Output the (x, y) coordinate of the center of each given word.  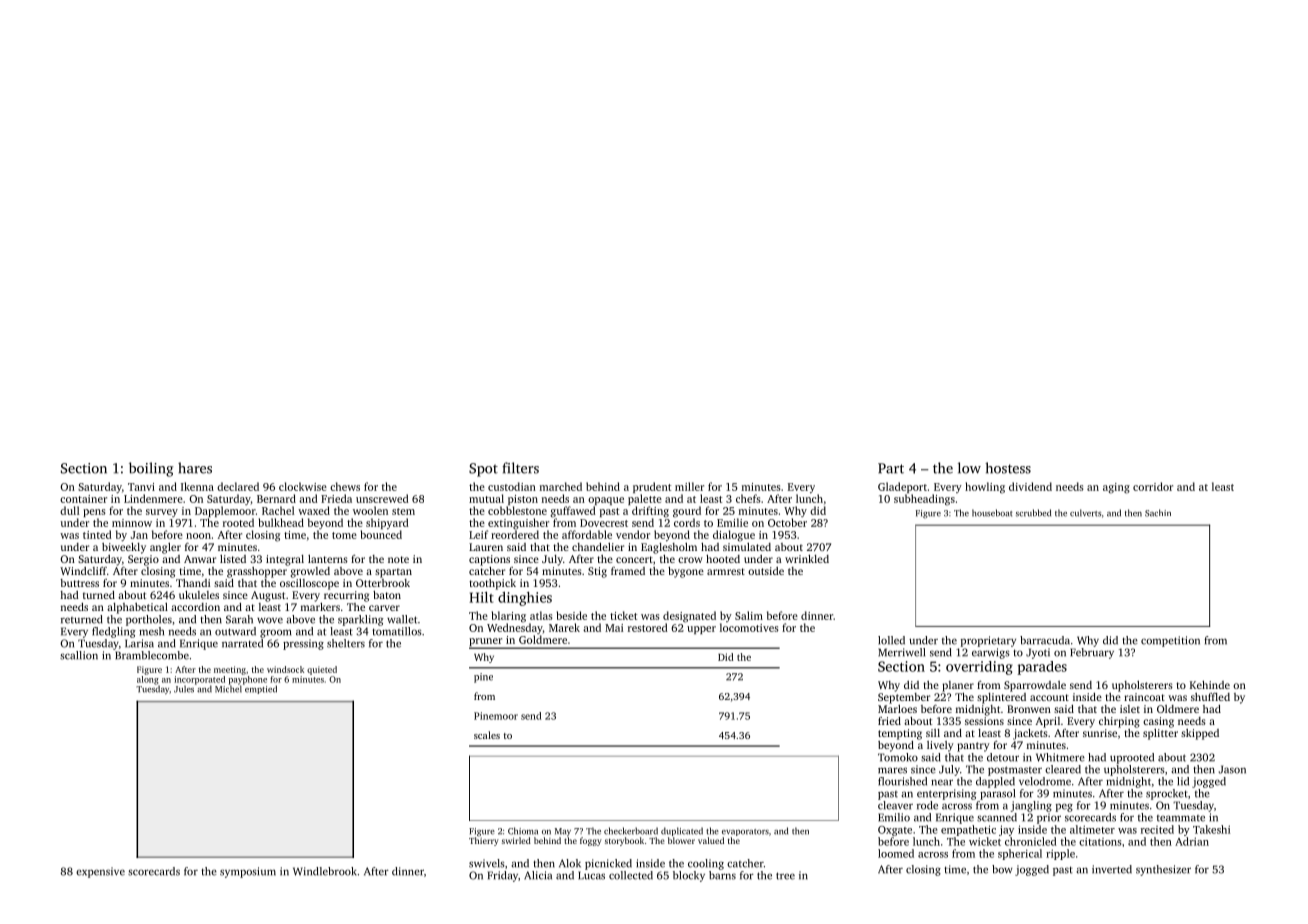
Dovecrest (604, 523)
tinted (97, 534)
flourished (902, 781)
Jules (184, 689)
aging (1116, 488)
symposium (248, 872)
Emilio (894, 817)
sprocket (1167, 794)
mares (892, 770)
